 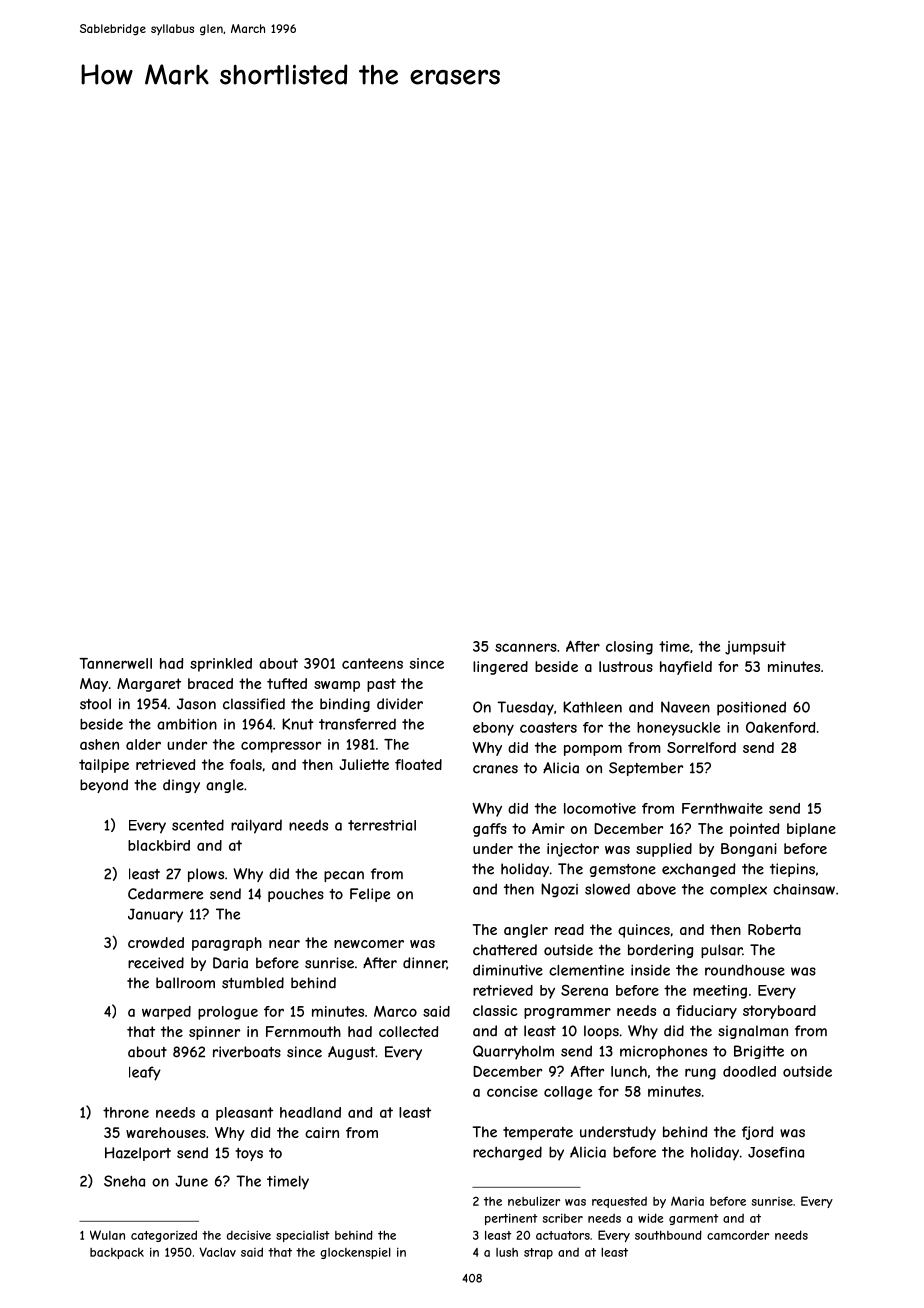 I want to click on recharged, so click(x=507, y=1153).
